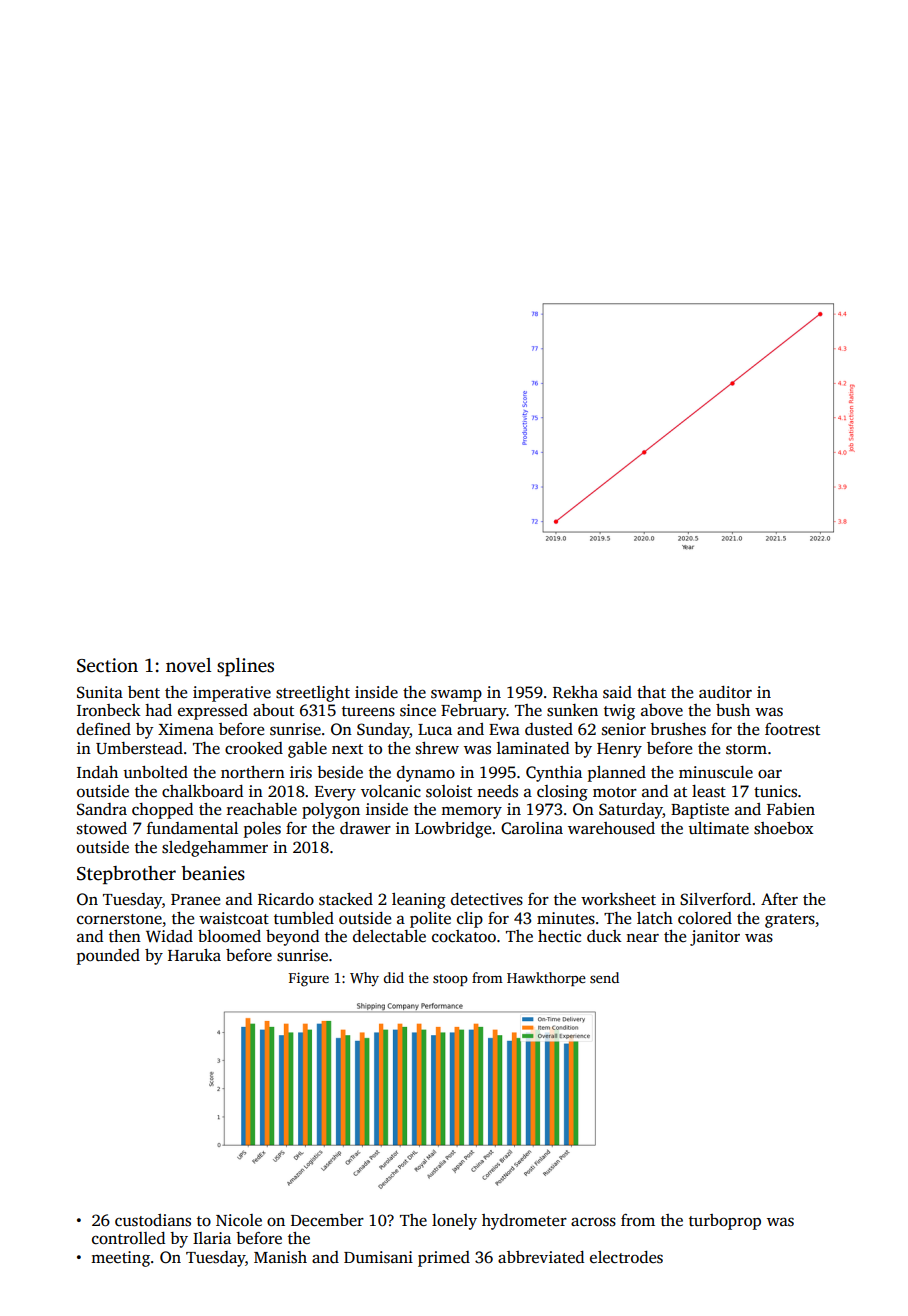 The image size is (908, 1316). What do you see at coordinates (464, 936) in the page?
I see `cockatoo` at bounding box center [464, 936].
